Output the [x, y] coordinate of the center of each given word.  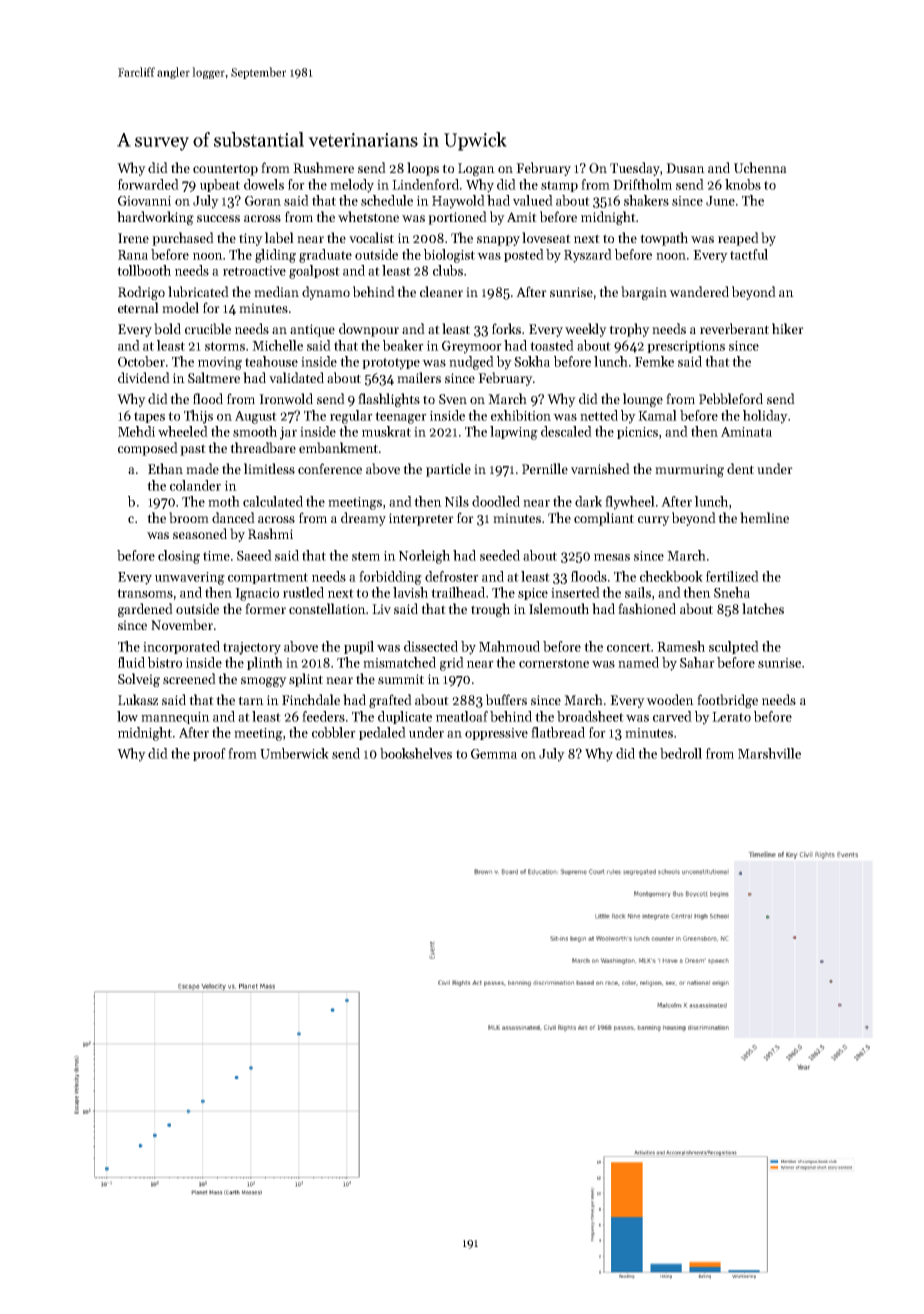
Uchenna [760, 167]
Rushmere [323, 167]
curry [654, 521]
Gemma [494, 754]
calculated [273, 501]
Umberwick [294, 753]
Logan [476, 169]
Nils [457, 501]
